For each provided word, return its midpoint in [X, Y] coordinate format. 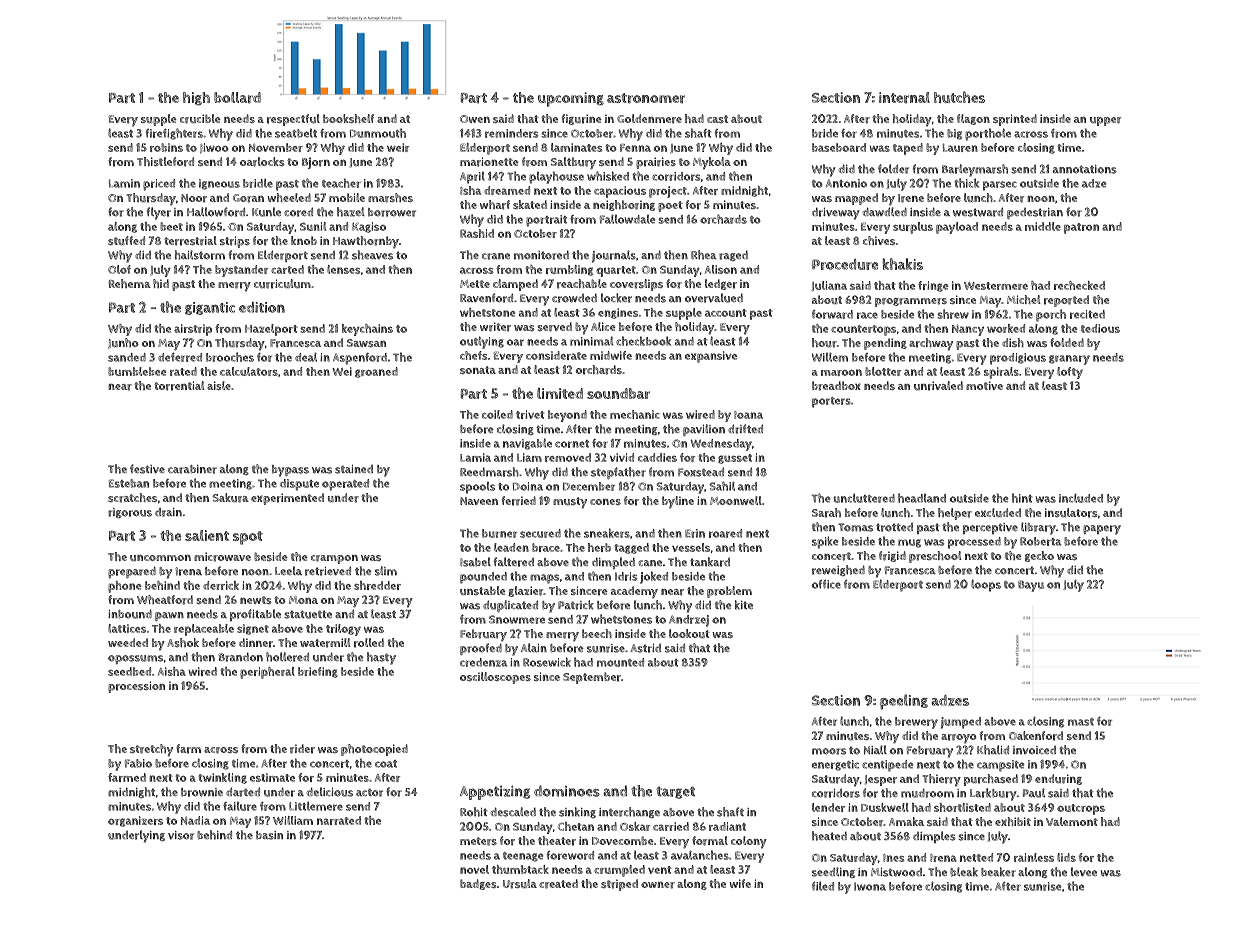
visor [181, 835]
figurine [582, 119]
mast [1081, 722]
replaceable [204, 630]
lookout [689, 633]
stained [354, 469]
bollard [237, 97]
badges [478, 884]
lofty [1070, 373]
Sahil [722, 486]
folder [893, 169]
